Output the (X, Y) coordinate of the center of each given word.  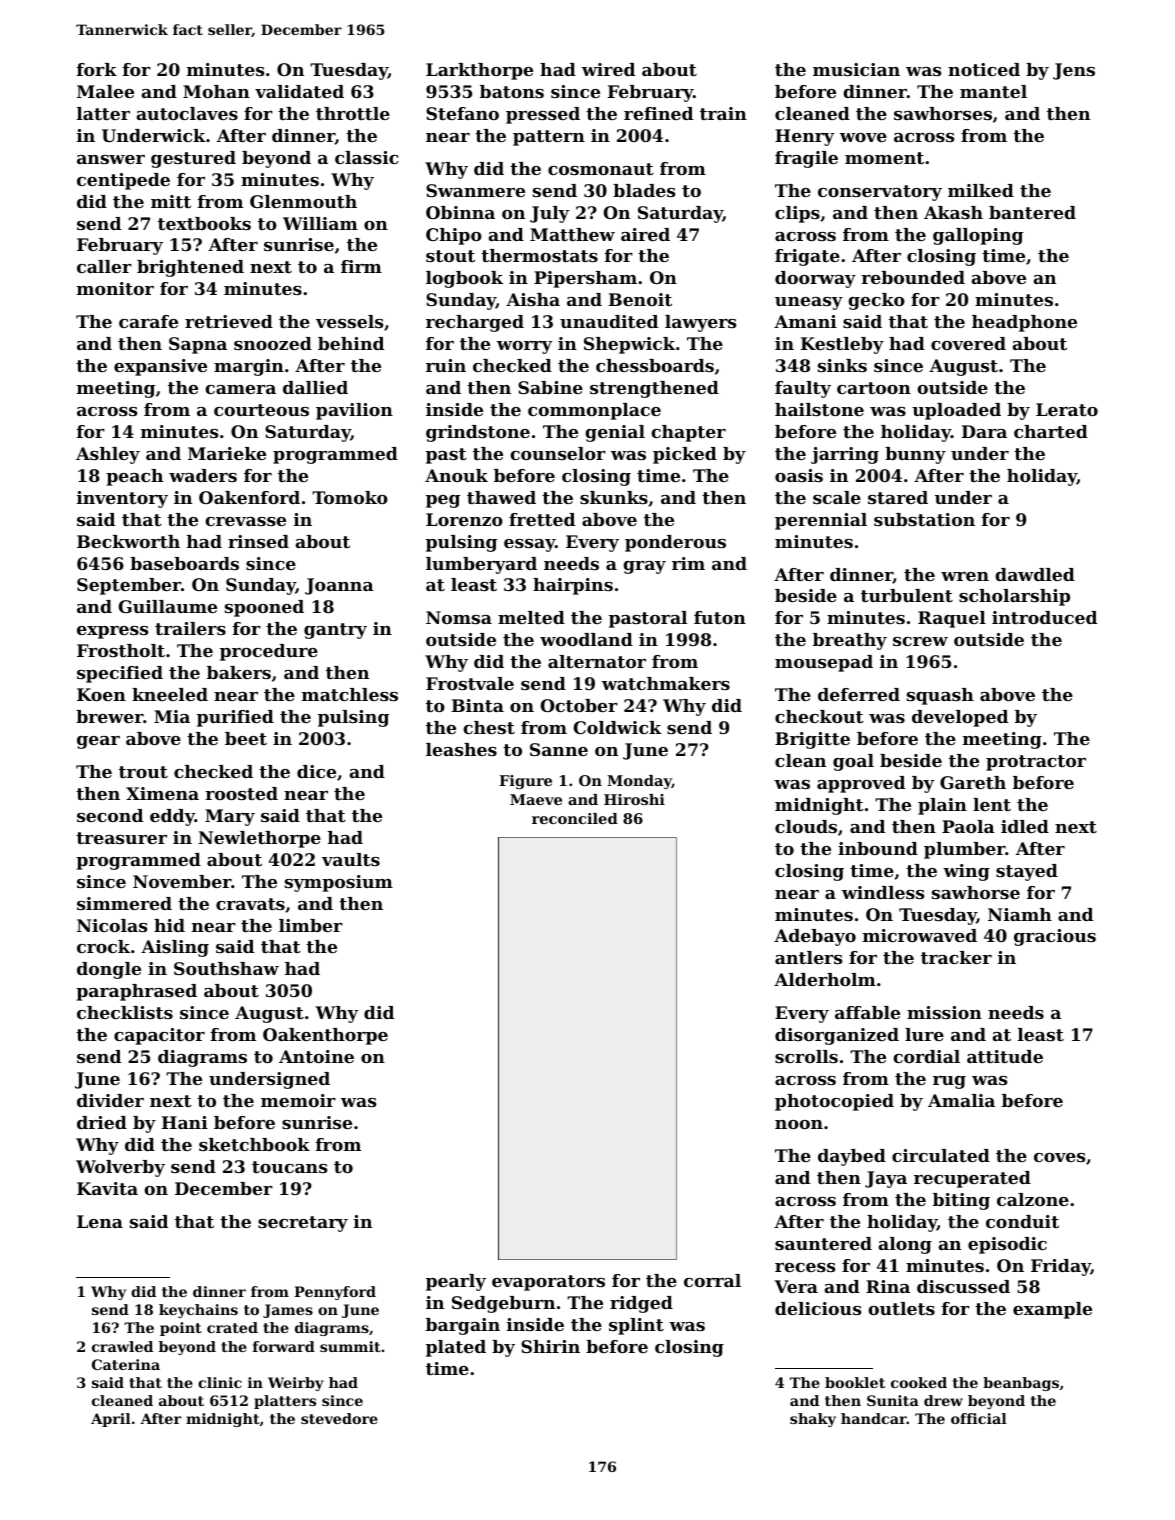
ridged (641, 1304)
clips (797, 214)
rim (688, 563)
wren (965, 576)
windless (883, 892)
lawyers (700, 323)
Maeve (536, 799)
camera (240, 389)
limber (311, 925)
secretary (303, 1224)
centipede (123, 181)
